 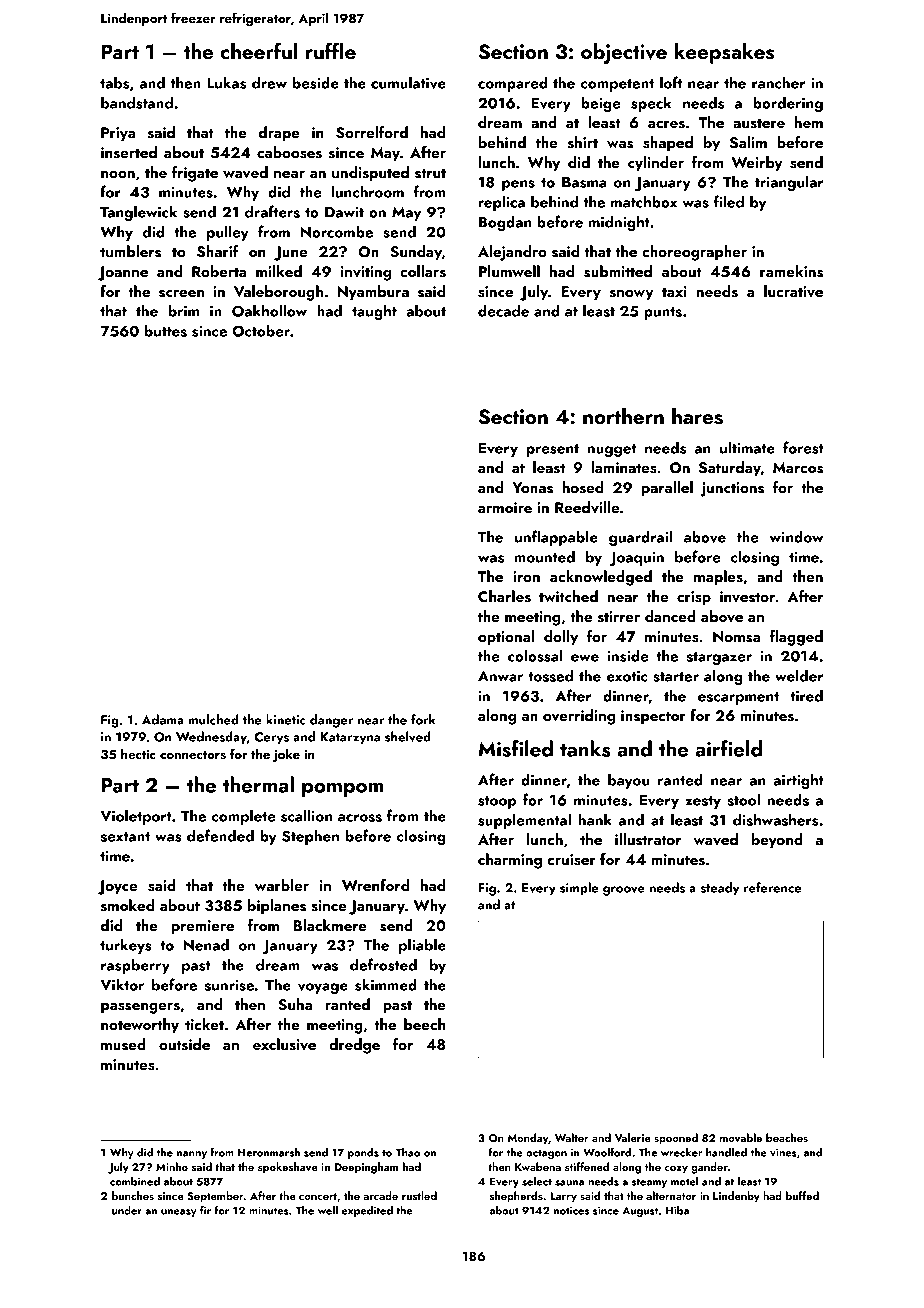 I want to click on Valeborough, so click(x=278, y=293).
